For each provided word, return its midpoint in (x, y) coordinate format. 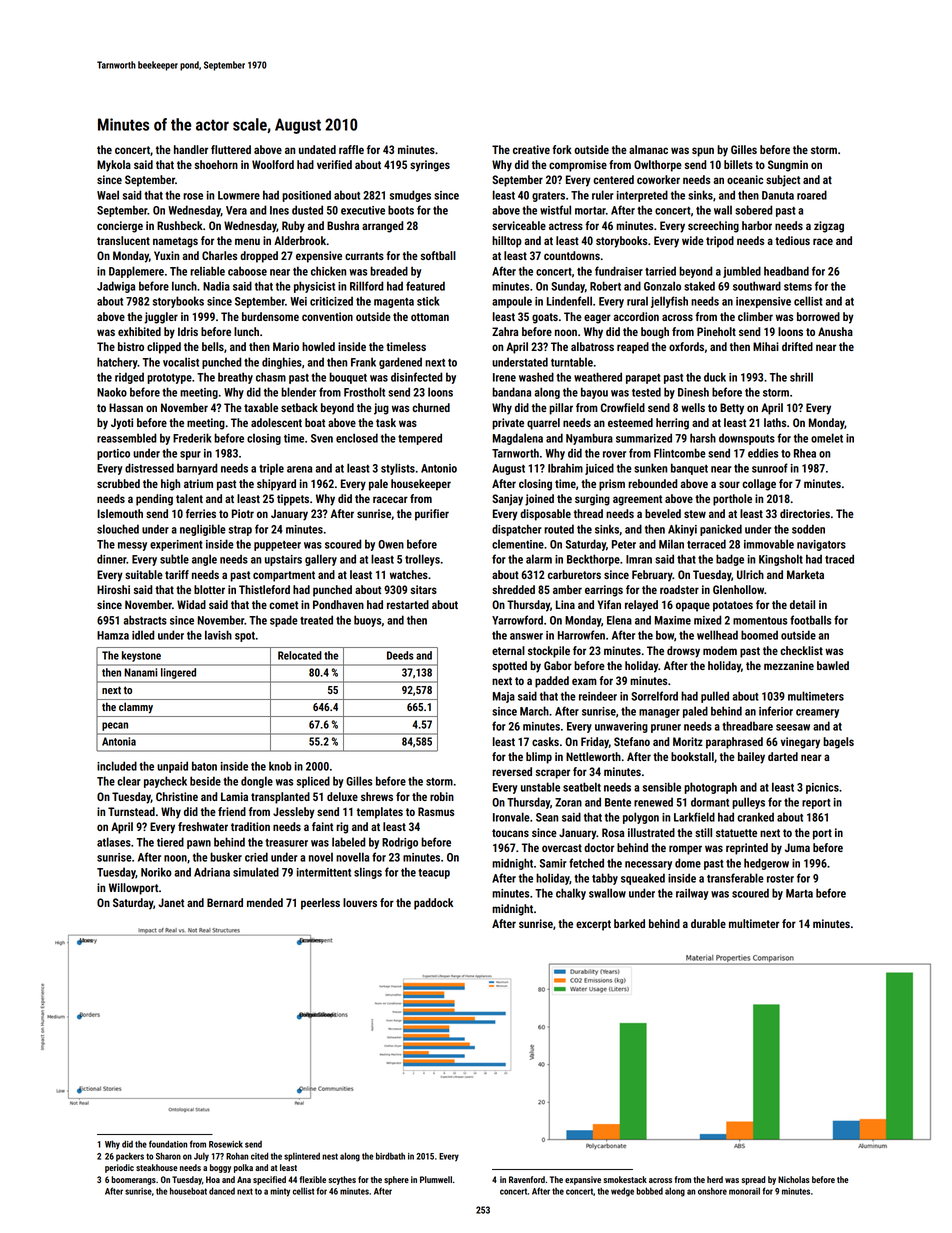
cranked (755, 817)
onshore (712, 1191)
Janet (171, 902)
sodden (808, 529)
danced (222, 1191)
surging (592, 500)
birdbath (390, 1156)
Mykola (114, 166)
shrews (377, 796)
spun (703, 152)
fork (562, 149)
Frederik (192, 438)
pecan (115, 726)
